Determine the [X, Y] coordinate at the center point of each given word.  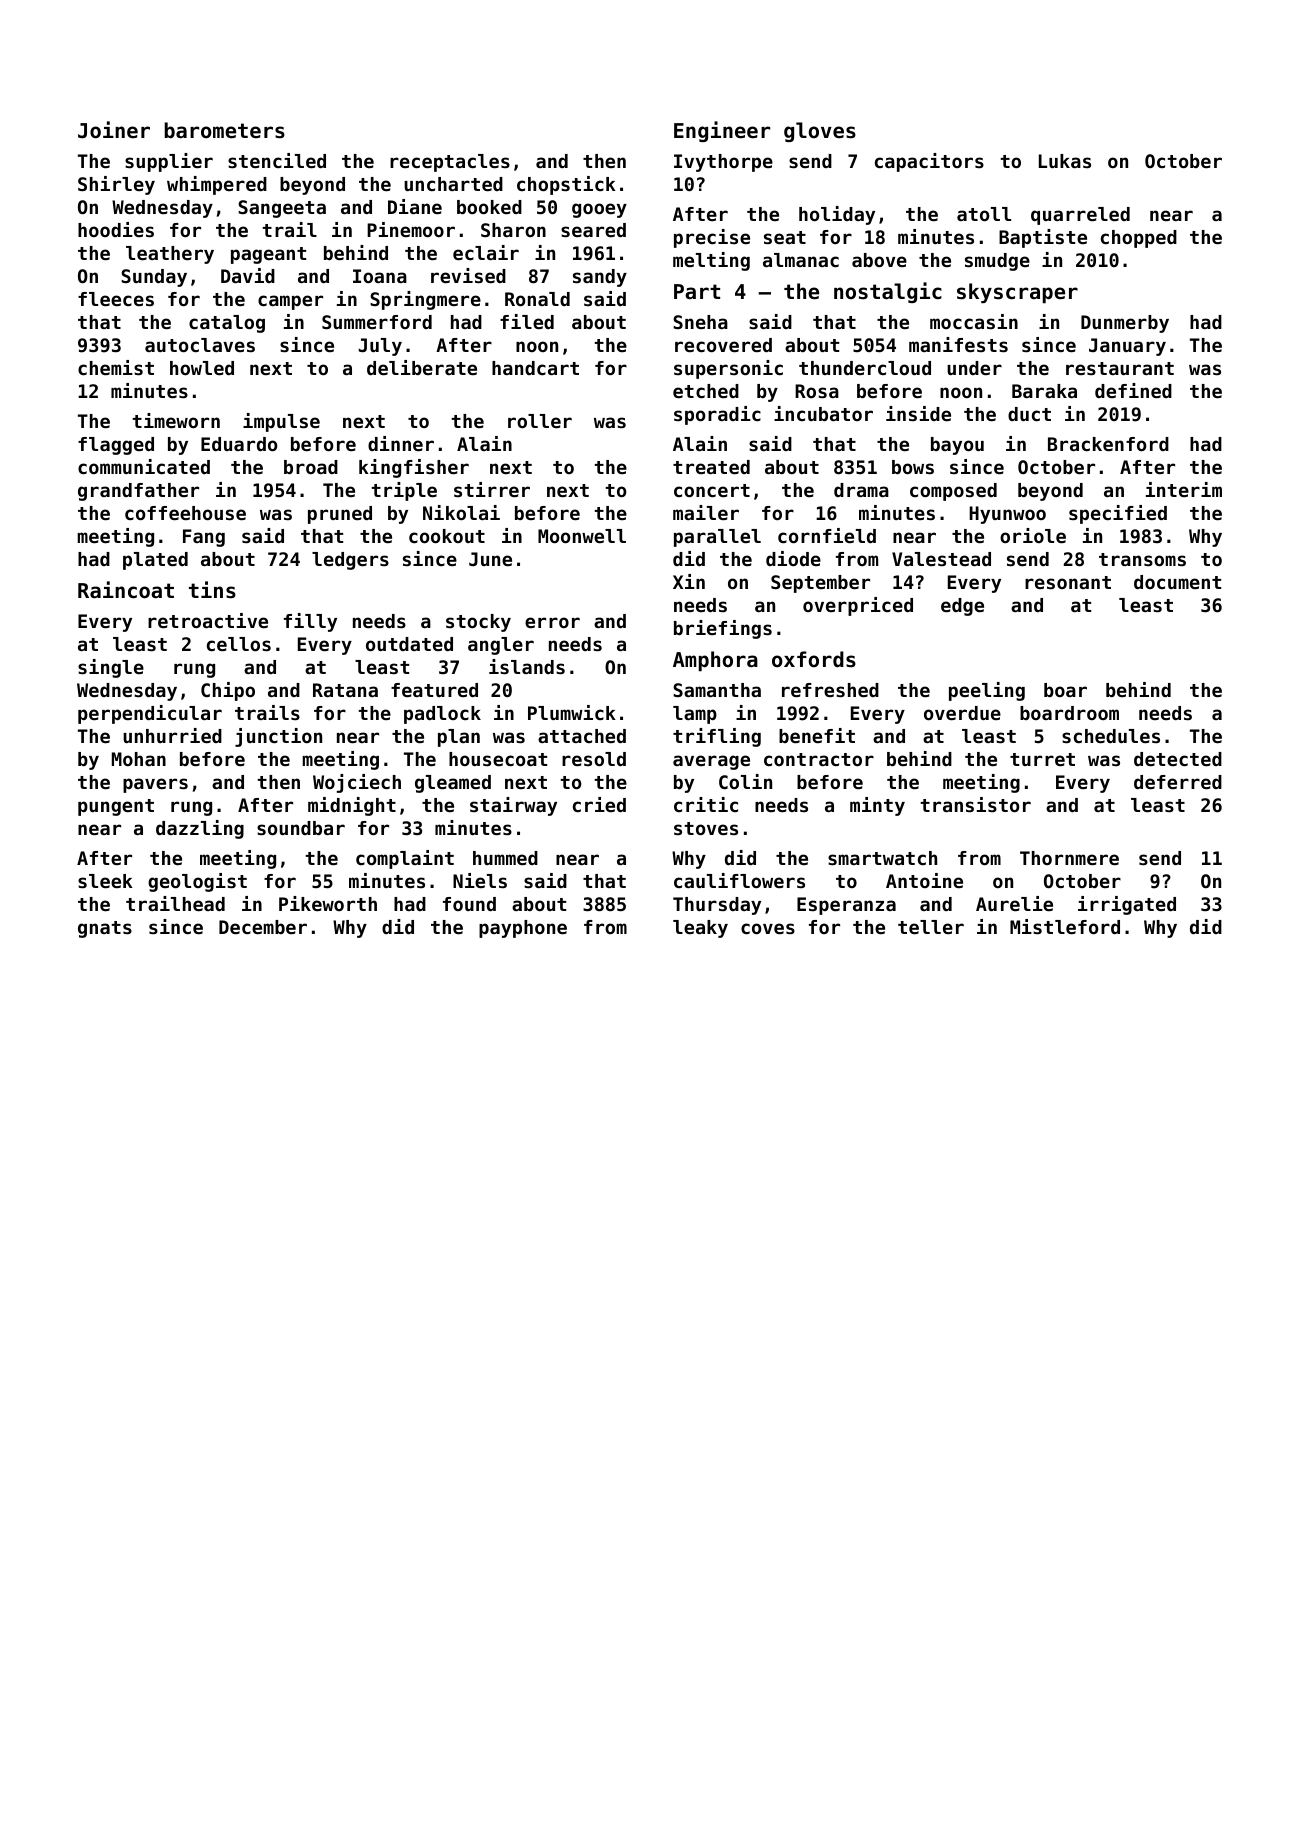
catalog [227, 324]
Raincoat [126, 590]
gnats [105, 929]
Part [697, 291]
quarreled [1080, 216]
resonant [1068, 582]
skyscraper [1017, 293]
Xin [689, 581]
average [711, 762]
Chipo [228, 691]
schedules [1111, 736]
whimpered [217, 185]
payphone [523, 929]
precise [712, 238]
